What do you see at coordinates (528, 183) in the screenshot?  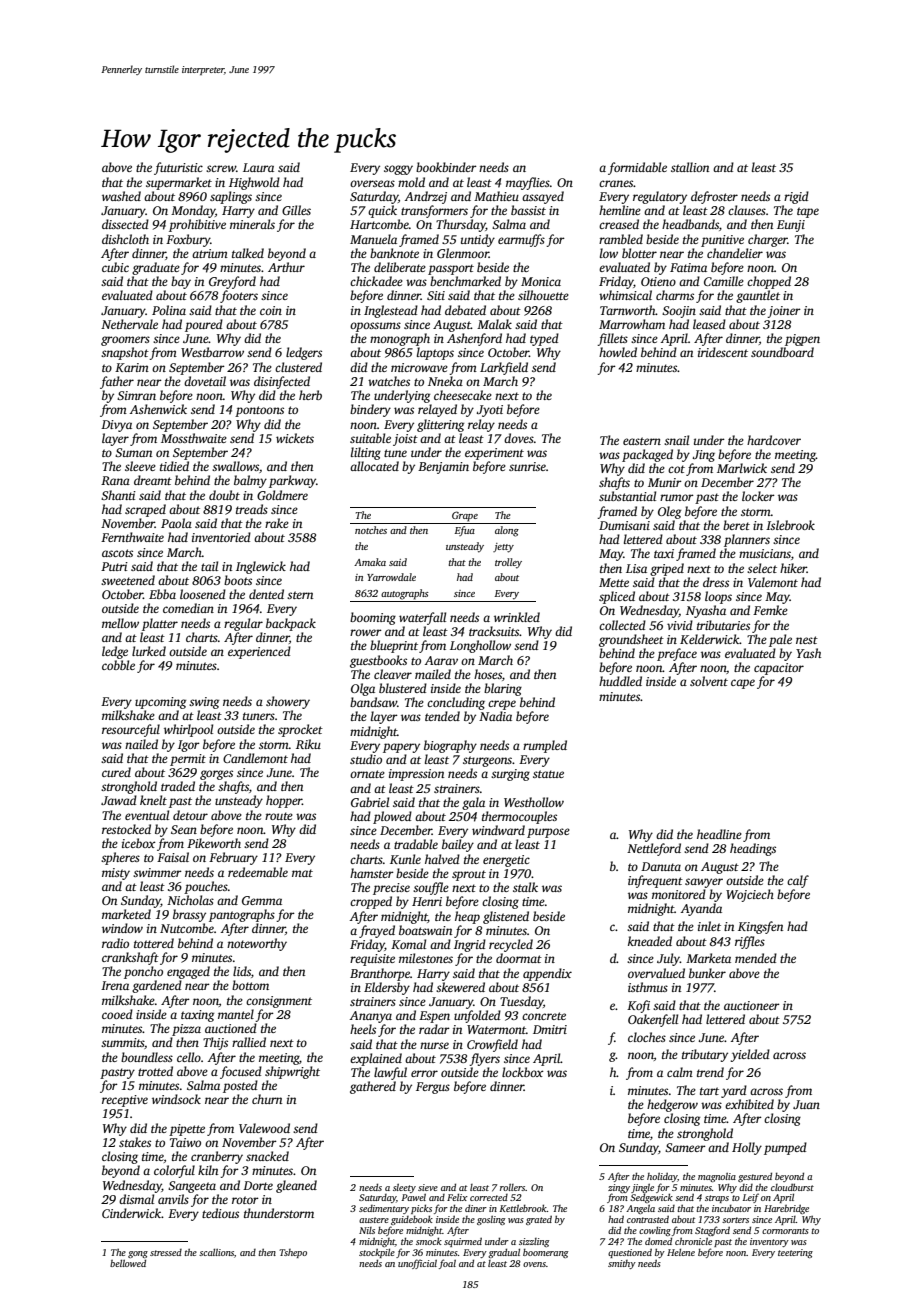 I see `mayflies` at bounding box center [528, 183].
